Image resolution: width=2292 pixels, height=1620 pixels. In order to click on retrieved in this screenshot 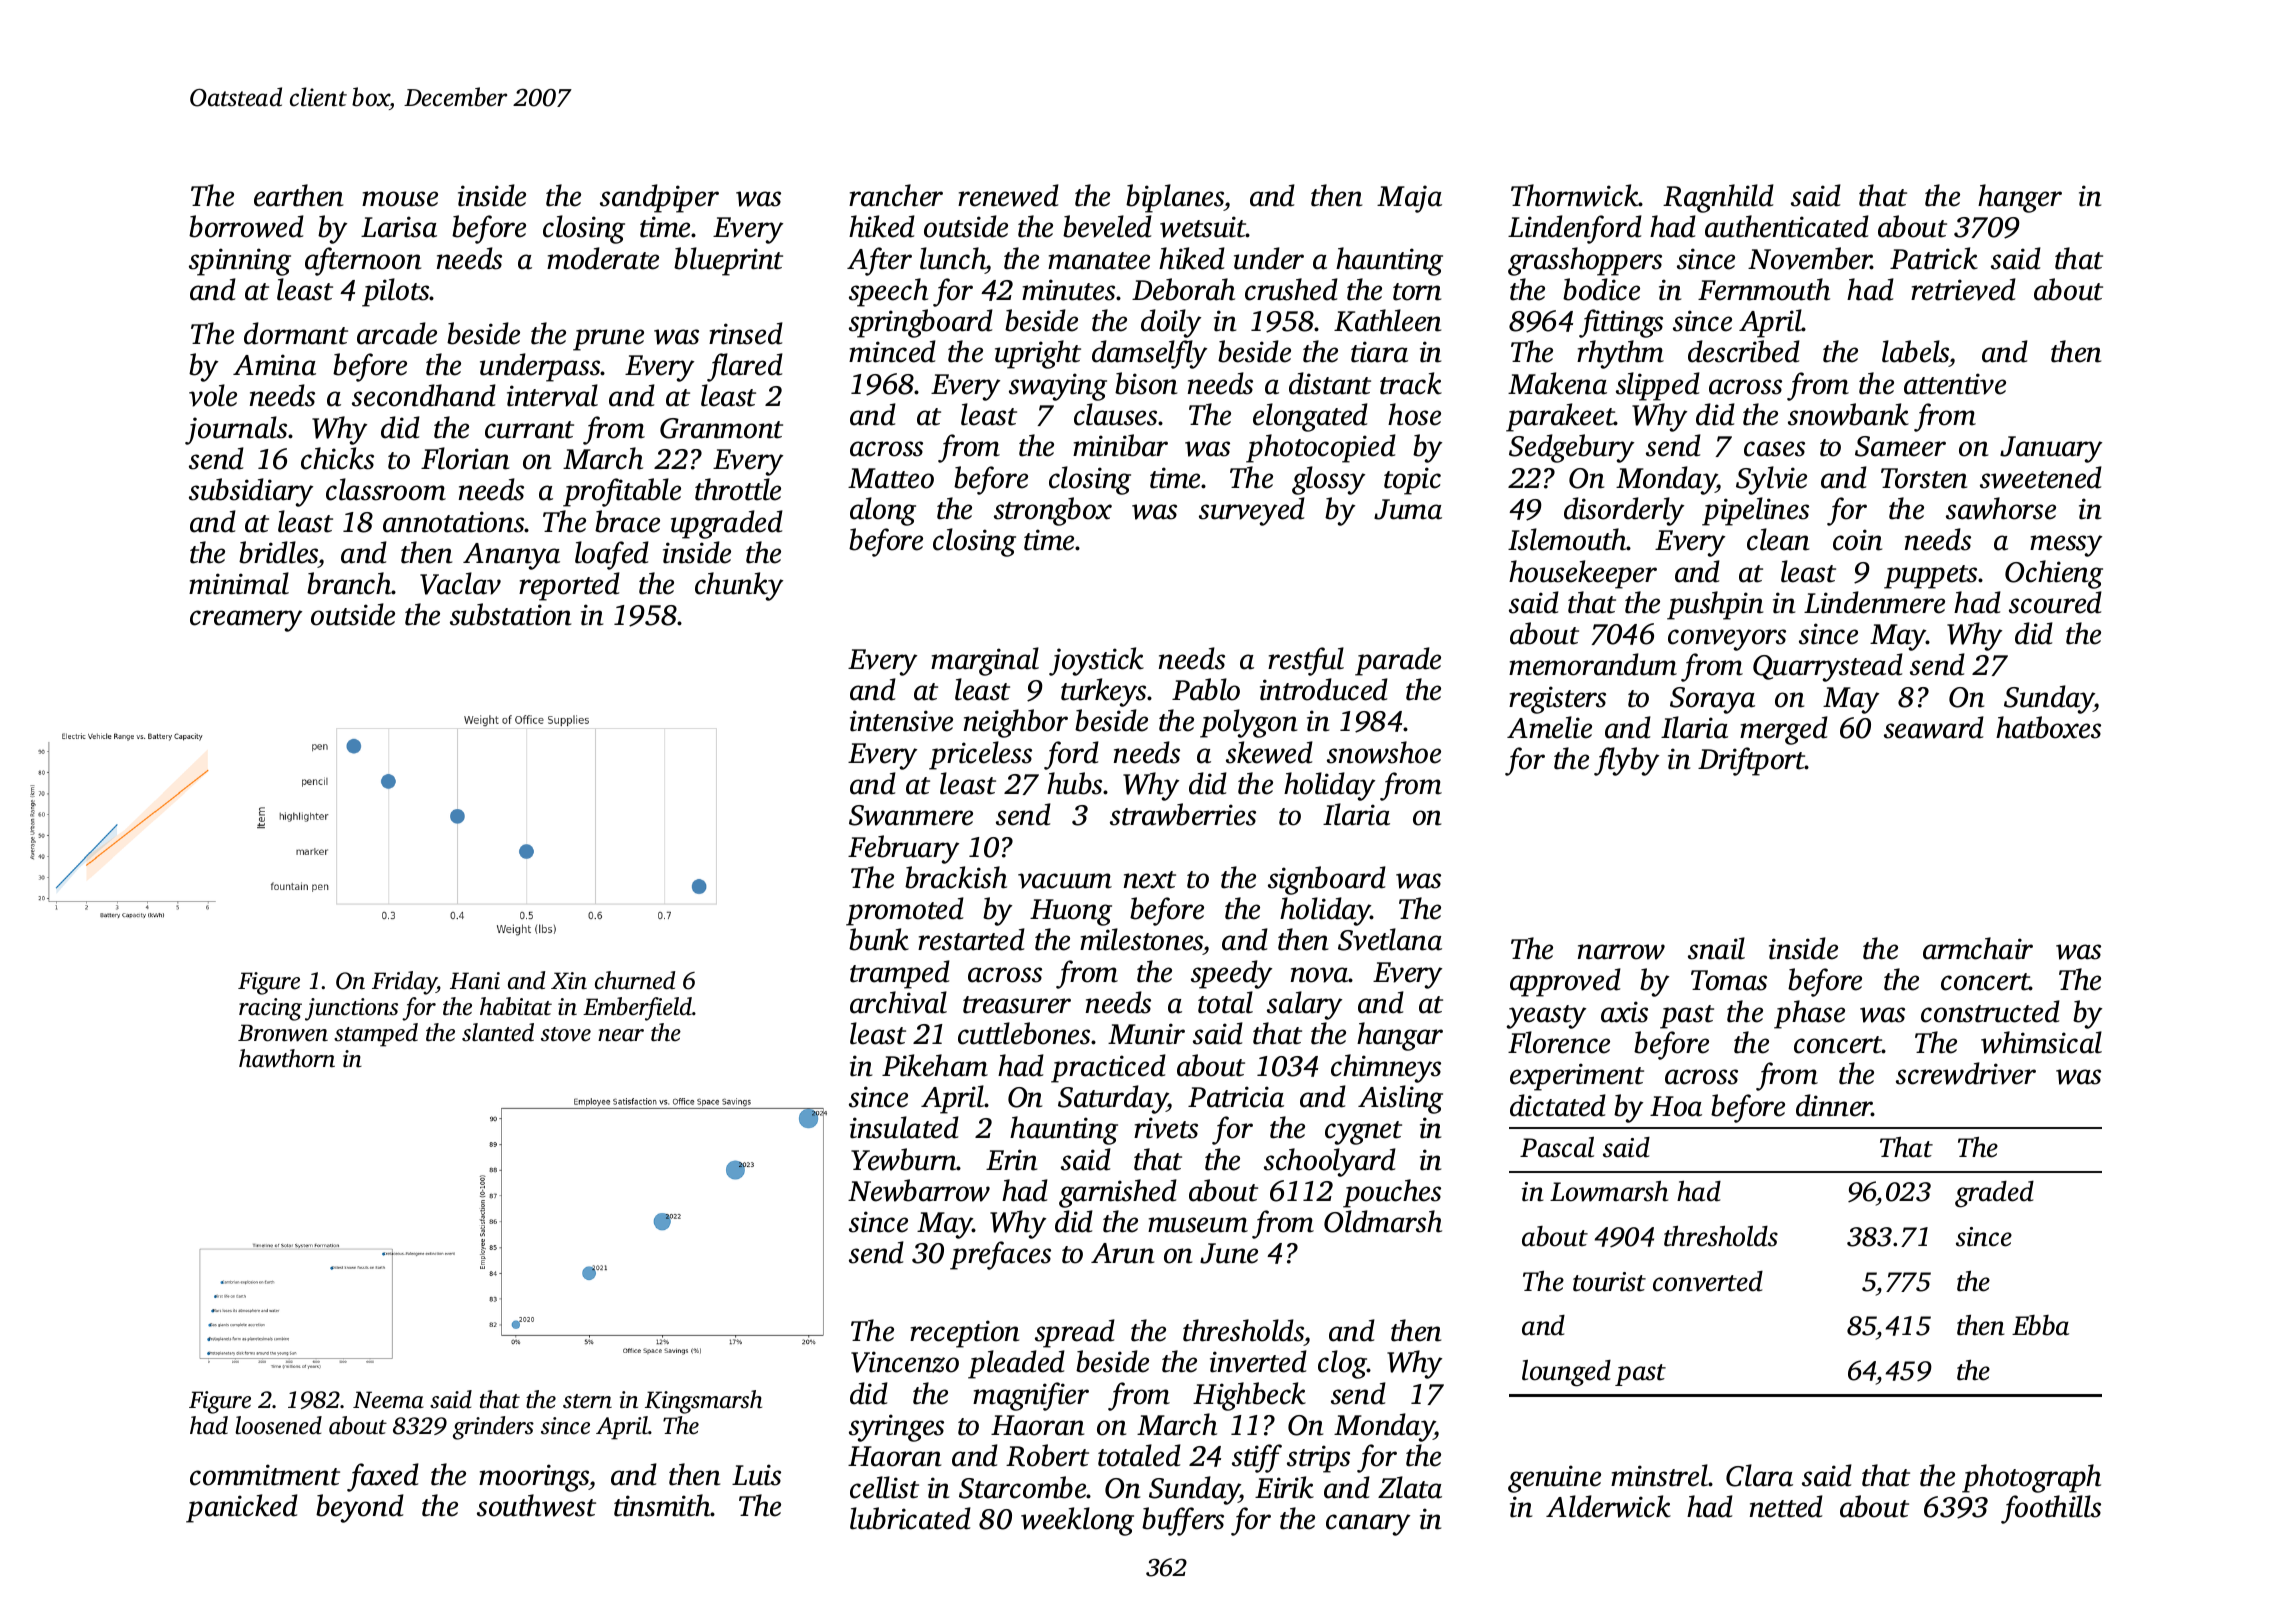, I will do `click(1963, 289)`.
